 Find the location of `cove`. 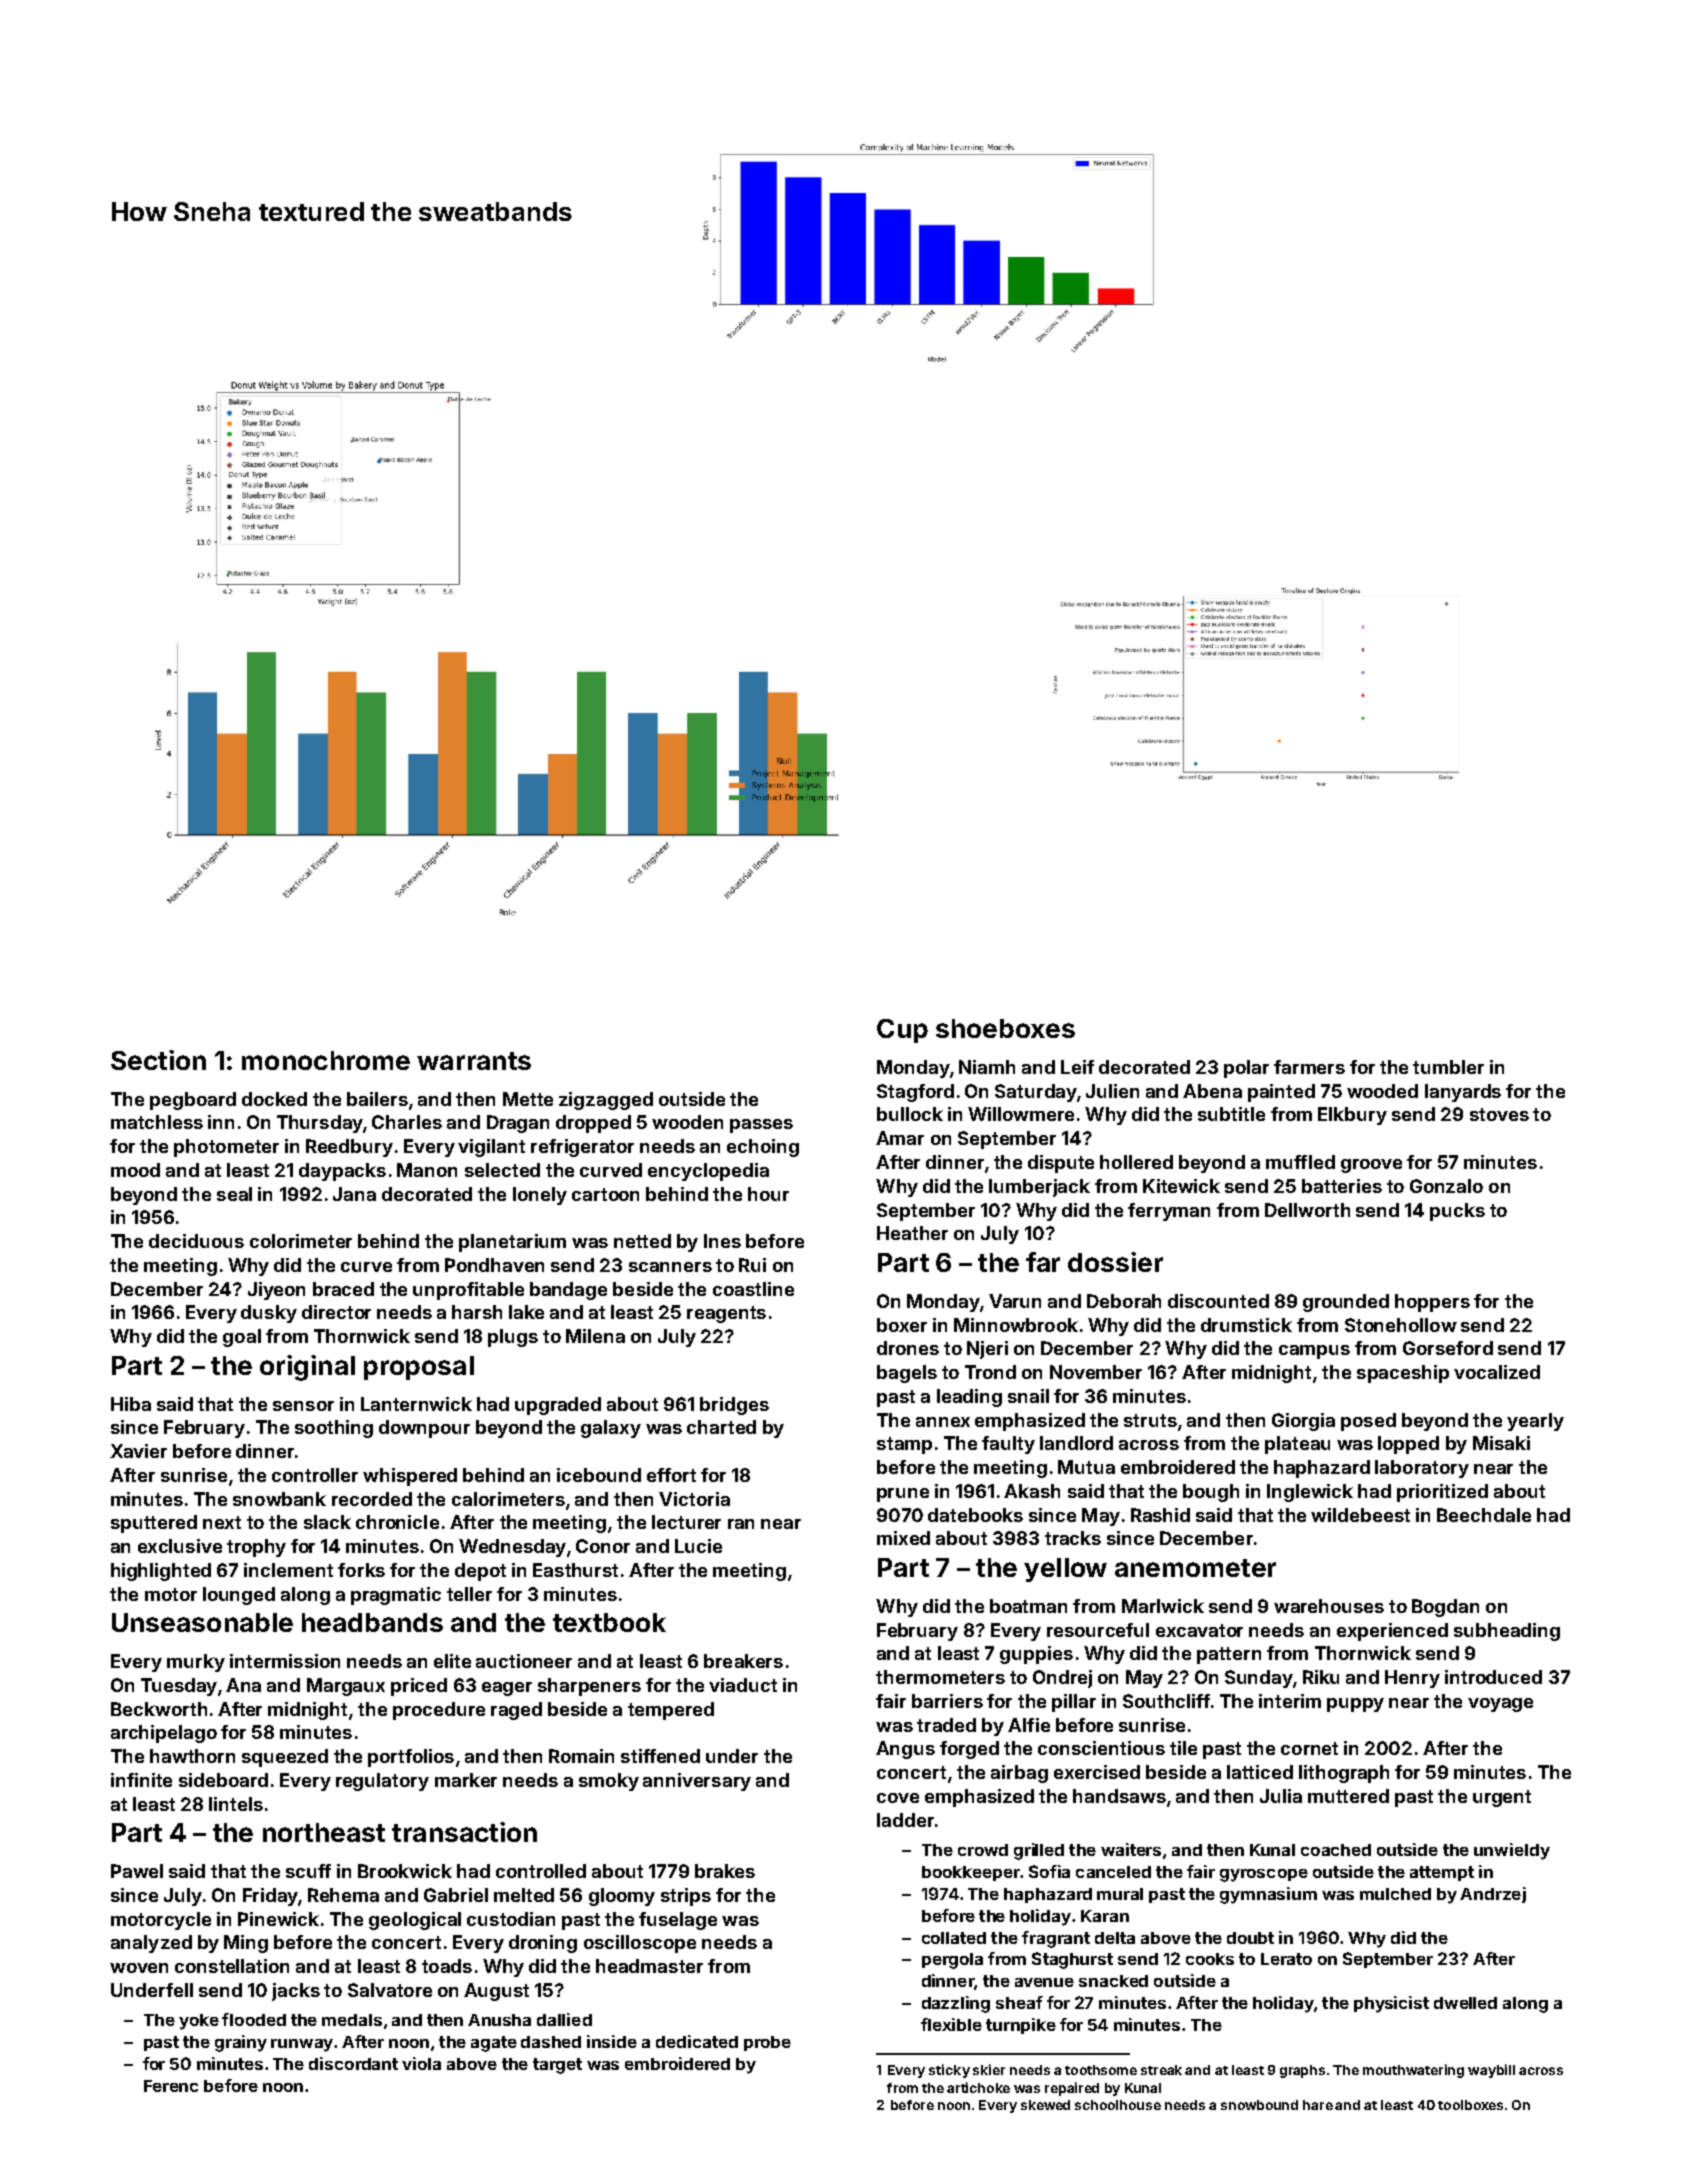

cove is located at coordinates (898, 1798).
